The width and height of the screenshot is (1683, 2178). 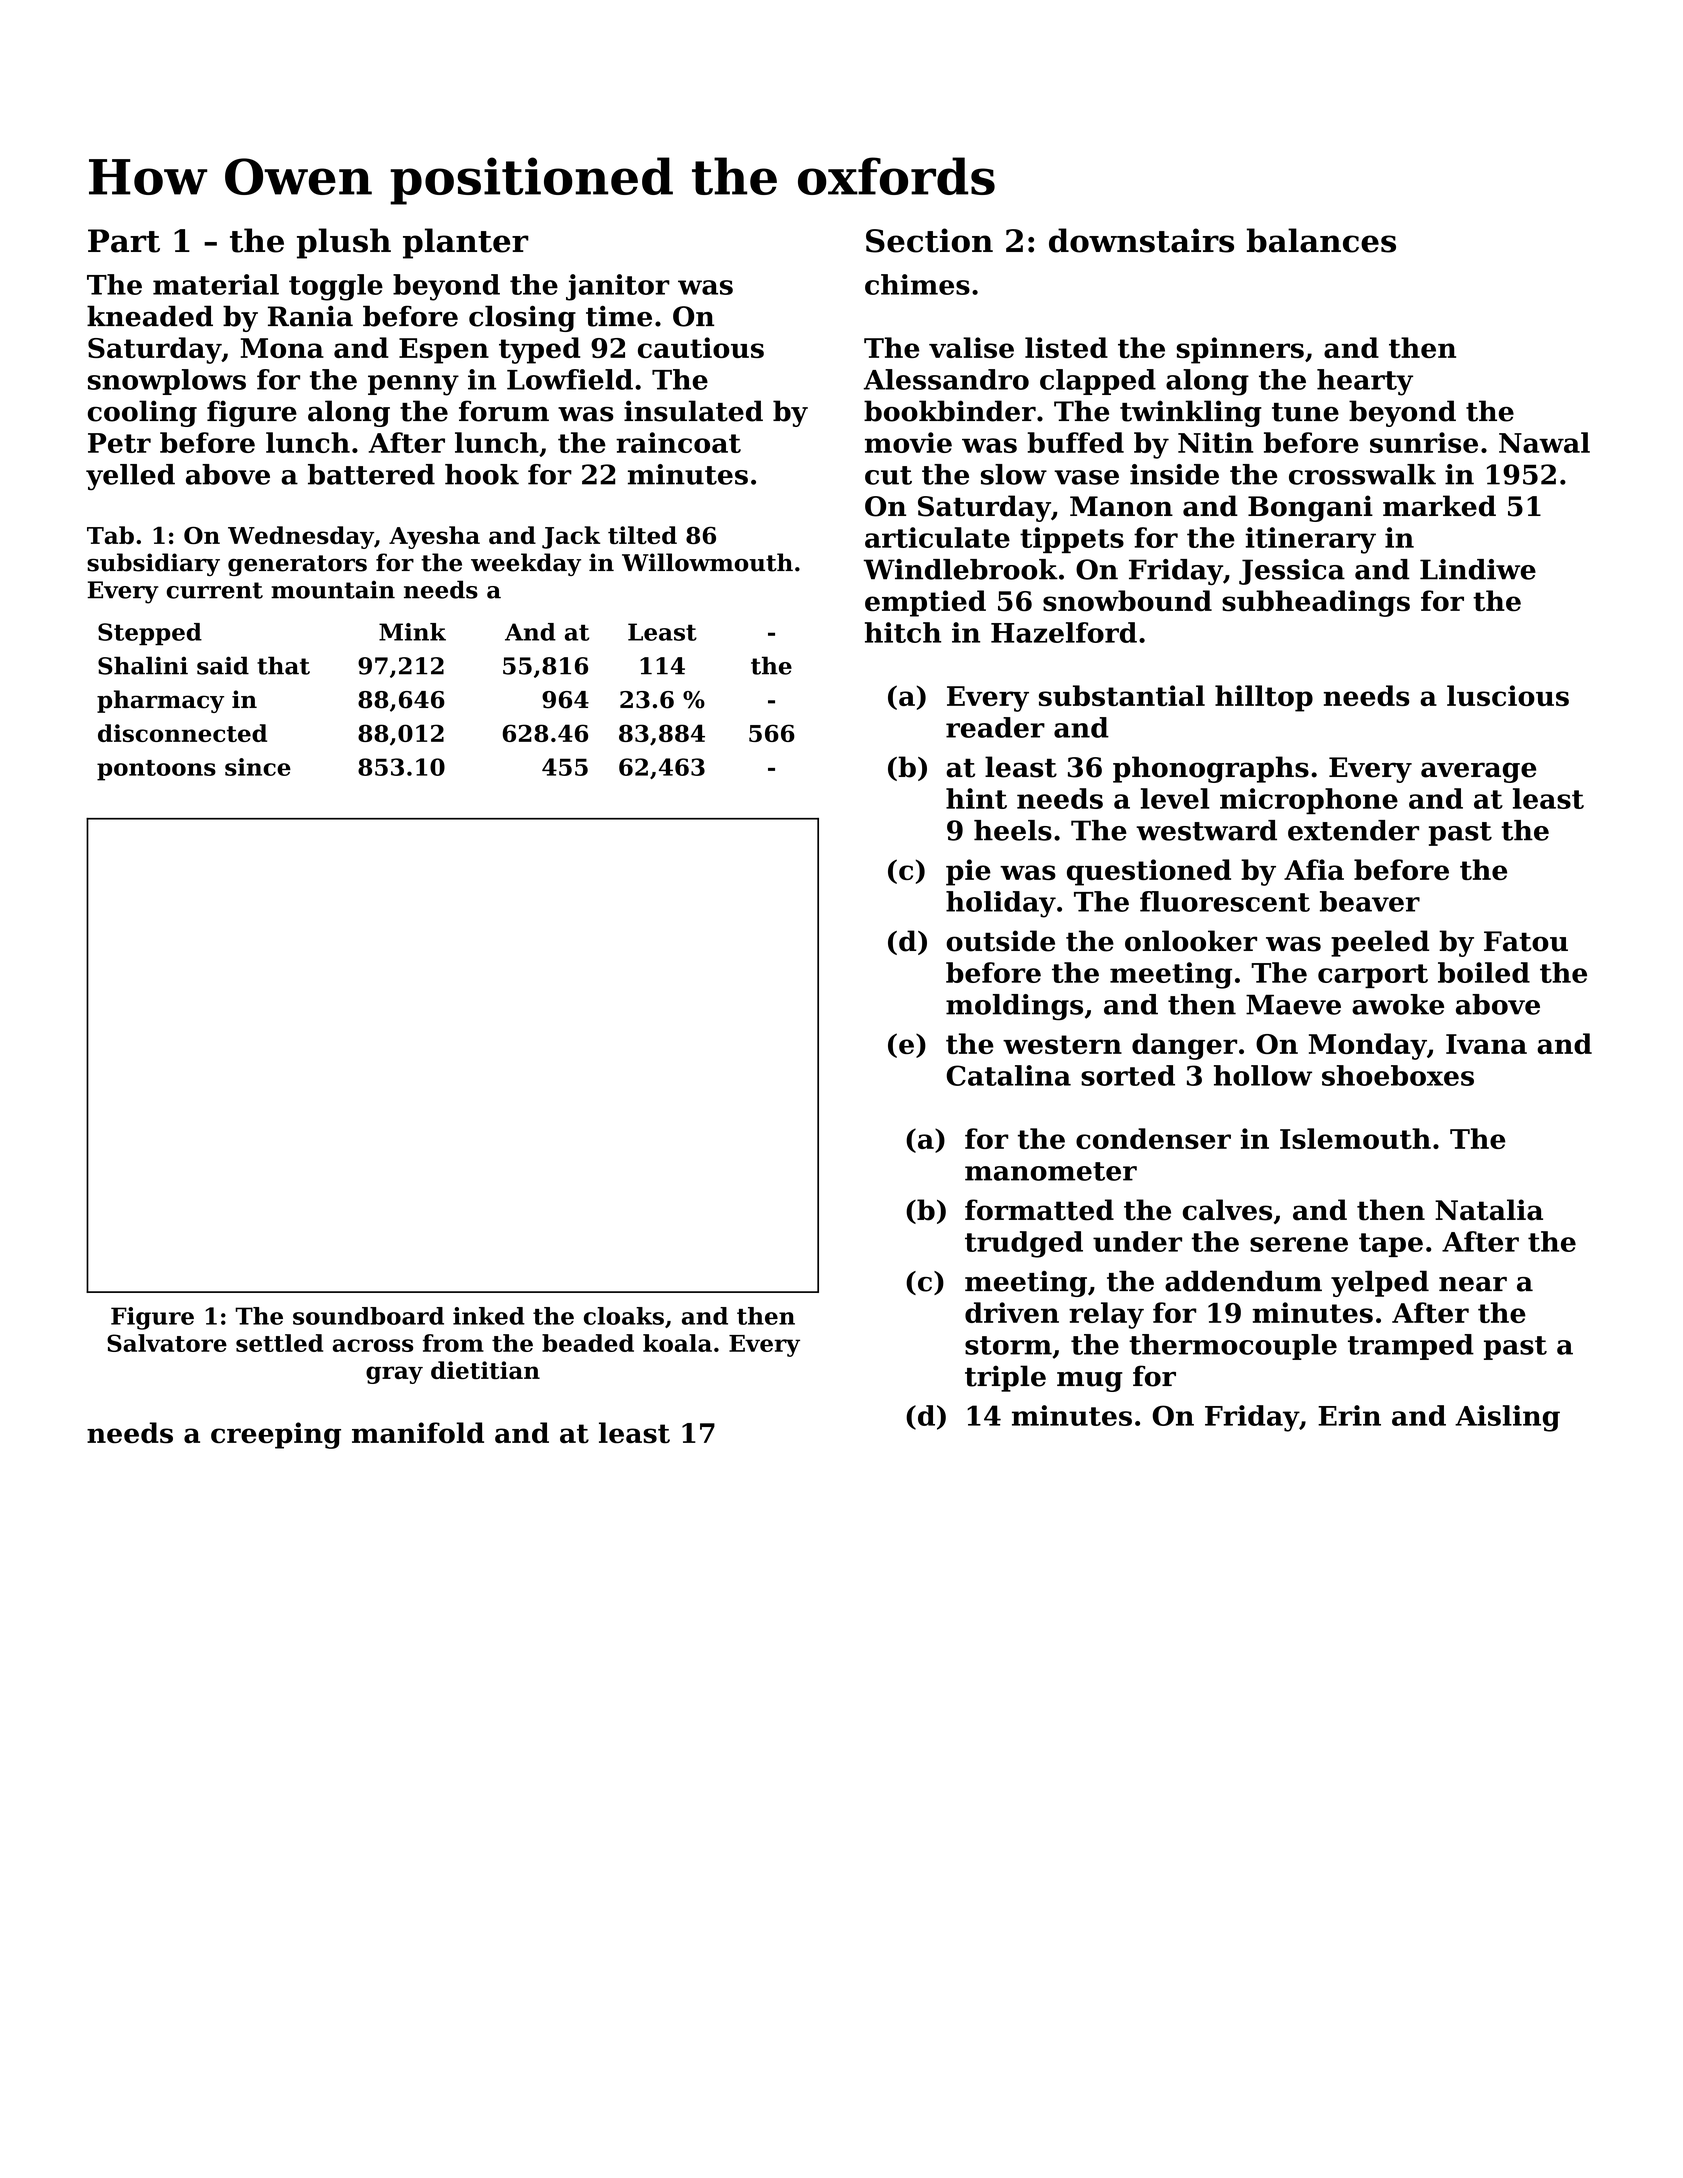 What do you see at coordinates (707, 562) in the screenshot?
I see `Willowmouth` at bounding box center [707, 562].
